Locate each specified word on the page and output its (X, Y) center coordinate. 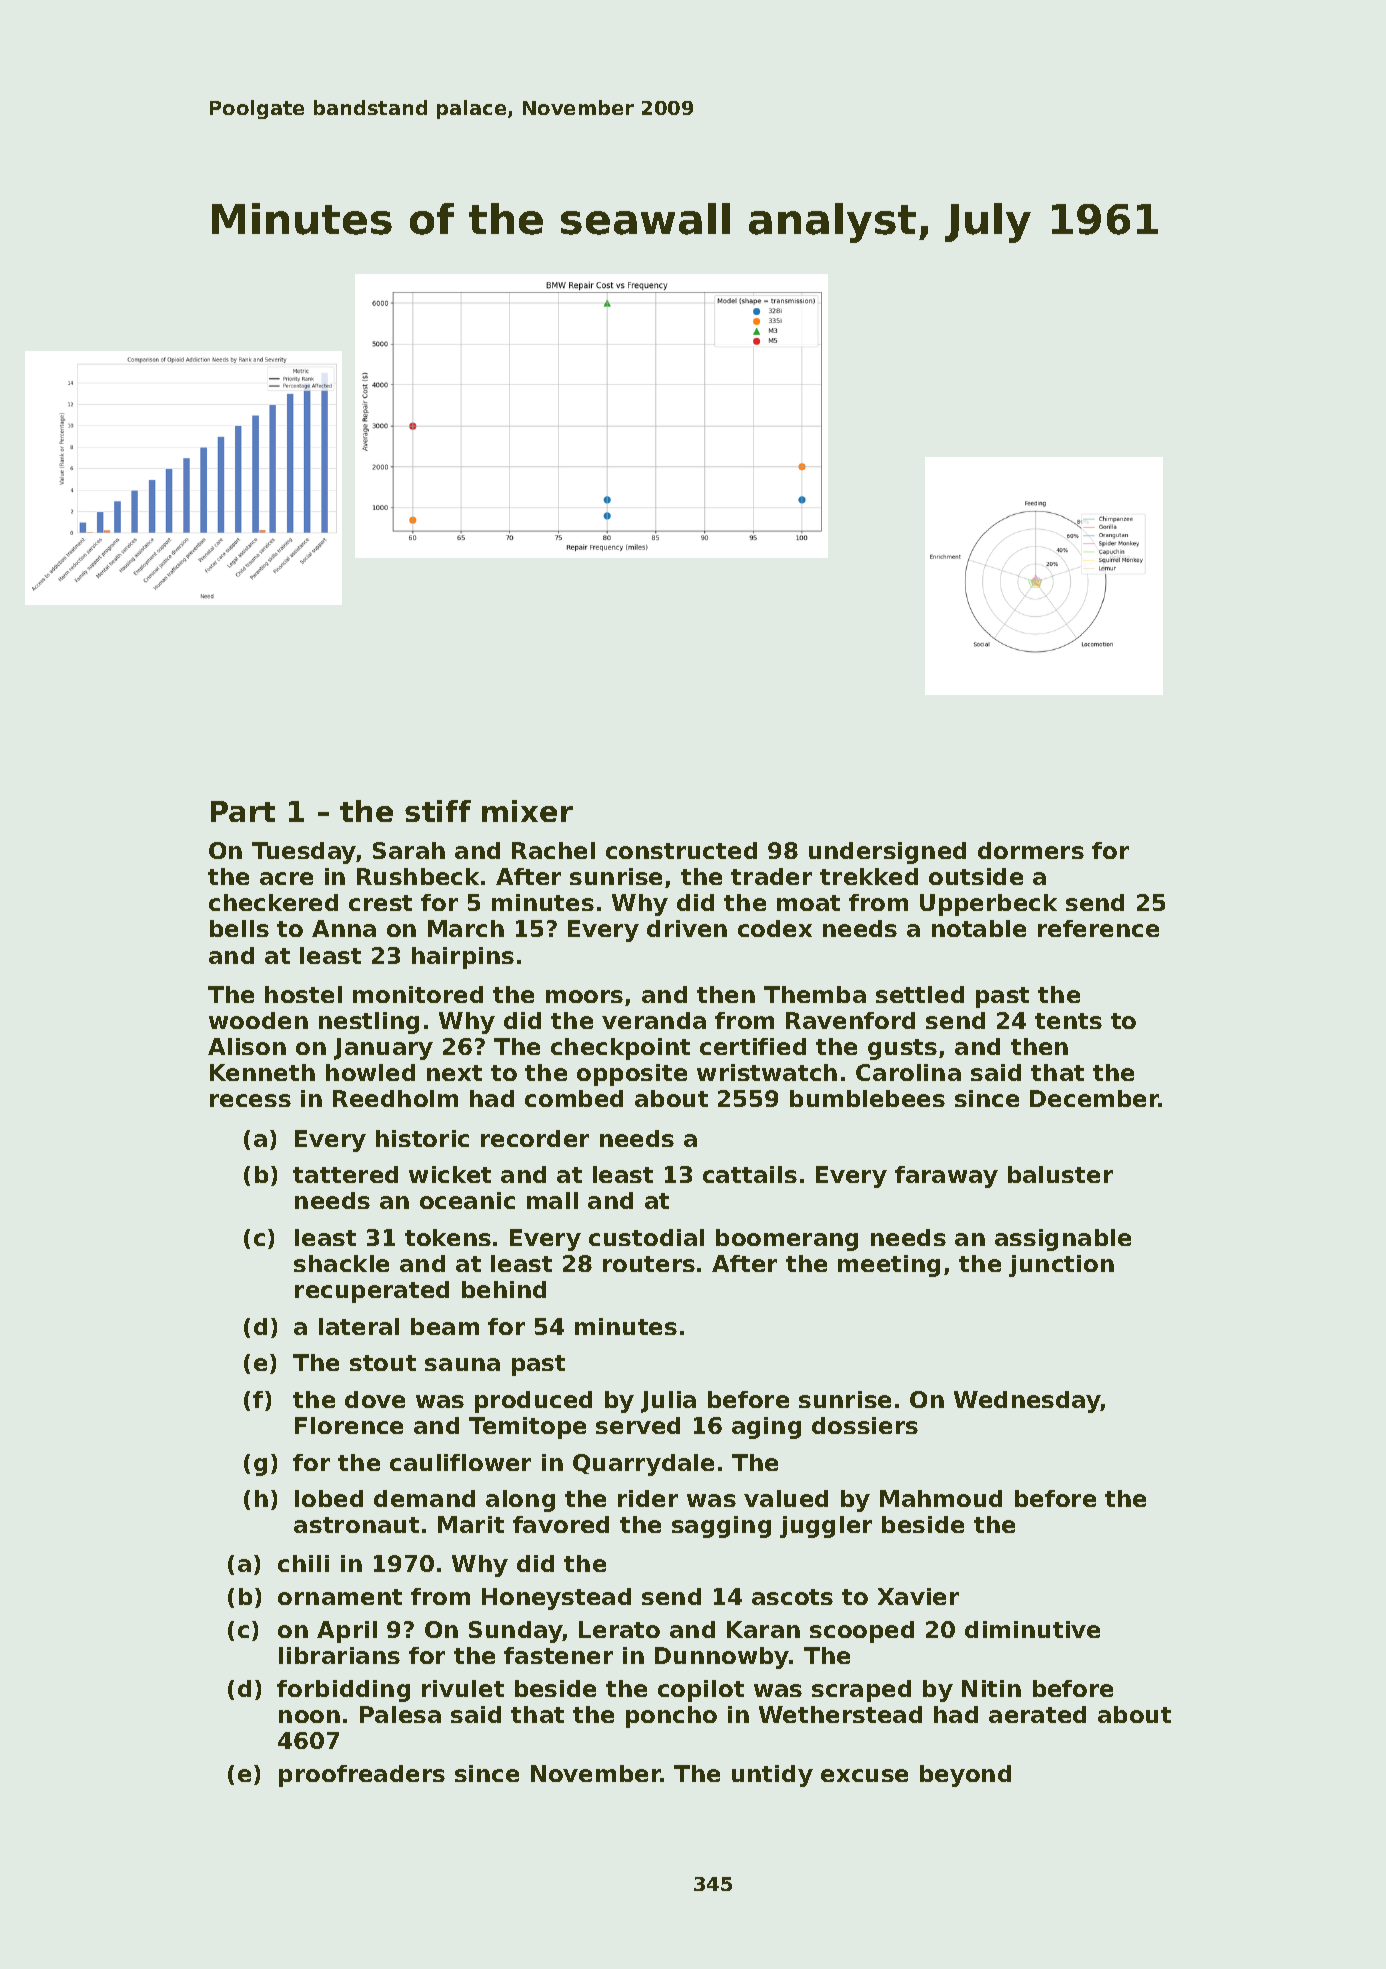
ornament (340, 1597)
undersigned (887, 853)
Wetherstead (840, 1714)
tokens (448, 1237)
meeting (889, 1266)
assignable (1063, 1240)
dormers (1031, 850)
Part (243, 811)
